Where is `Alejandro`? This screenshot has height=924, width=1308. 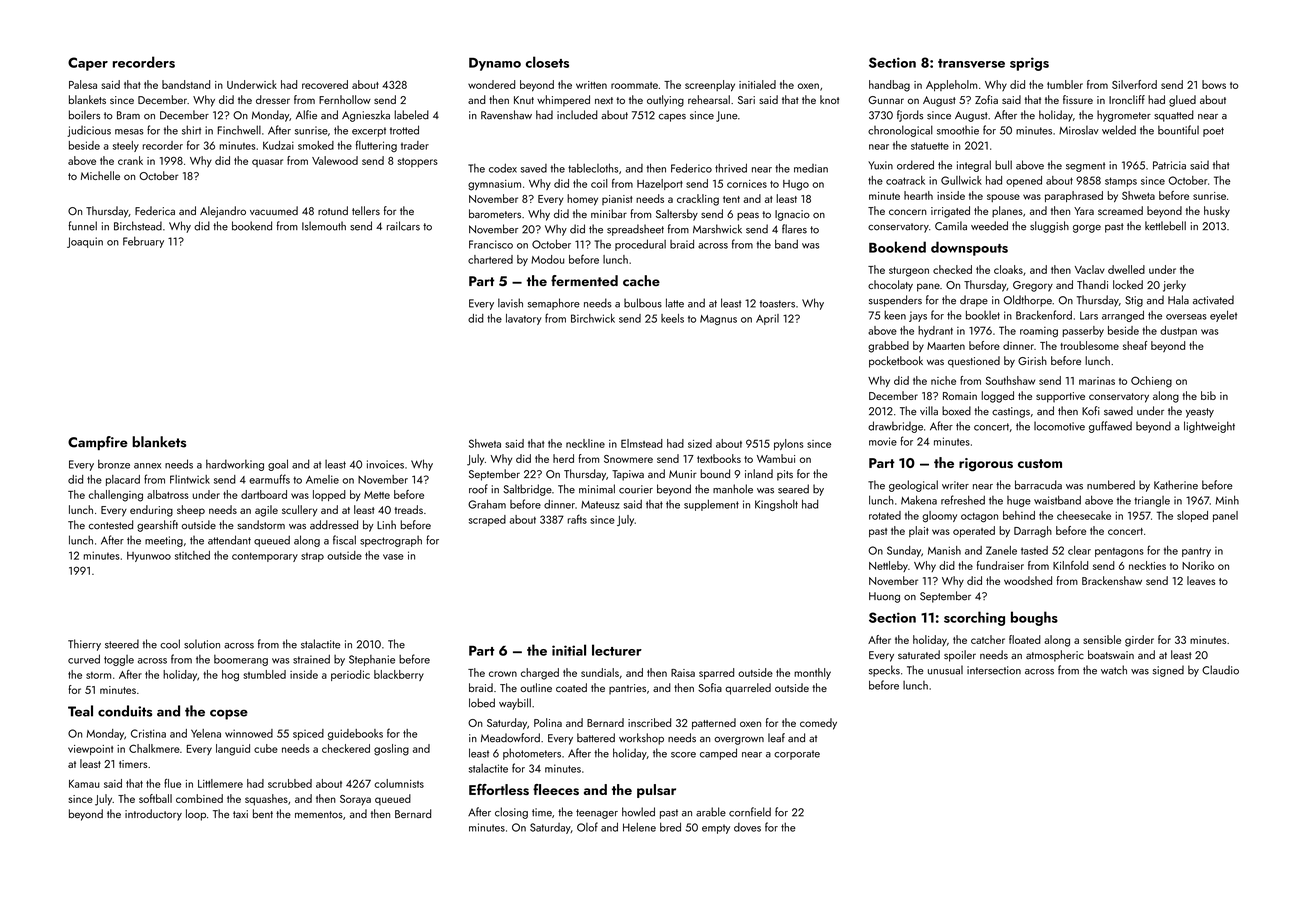 Alejandro is located at coordinates (223, 212).
